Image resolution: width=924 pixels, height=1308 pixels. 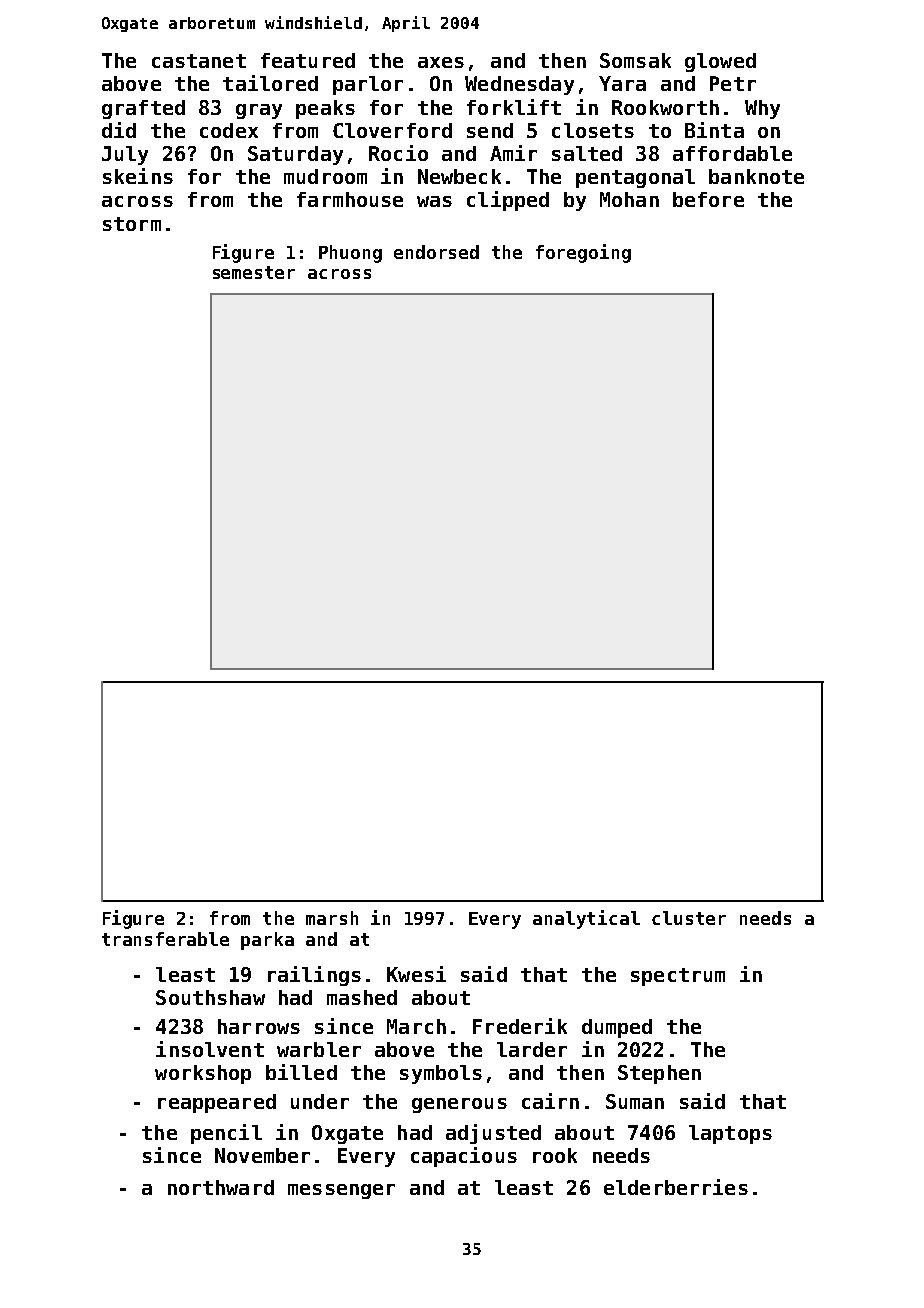 I want to click on farmhouse, so click(x=350, y=199).
